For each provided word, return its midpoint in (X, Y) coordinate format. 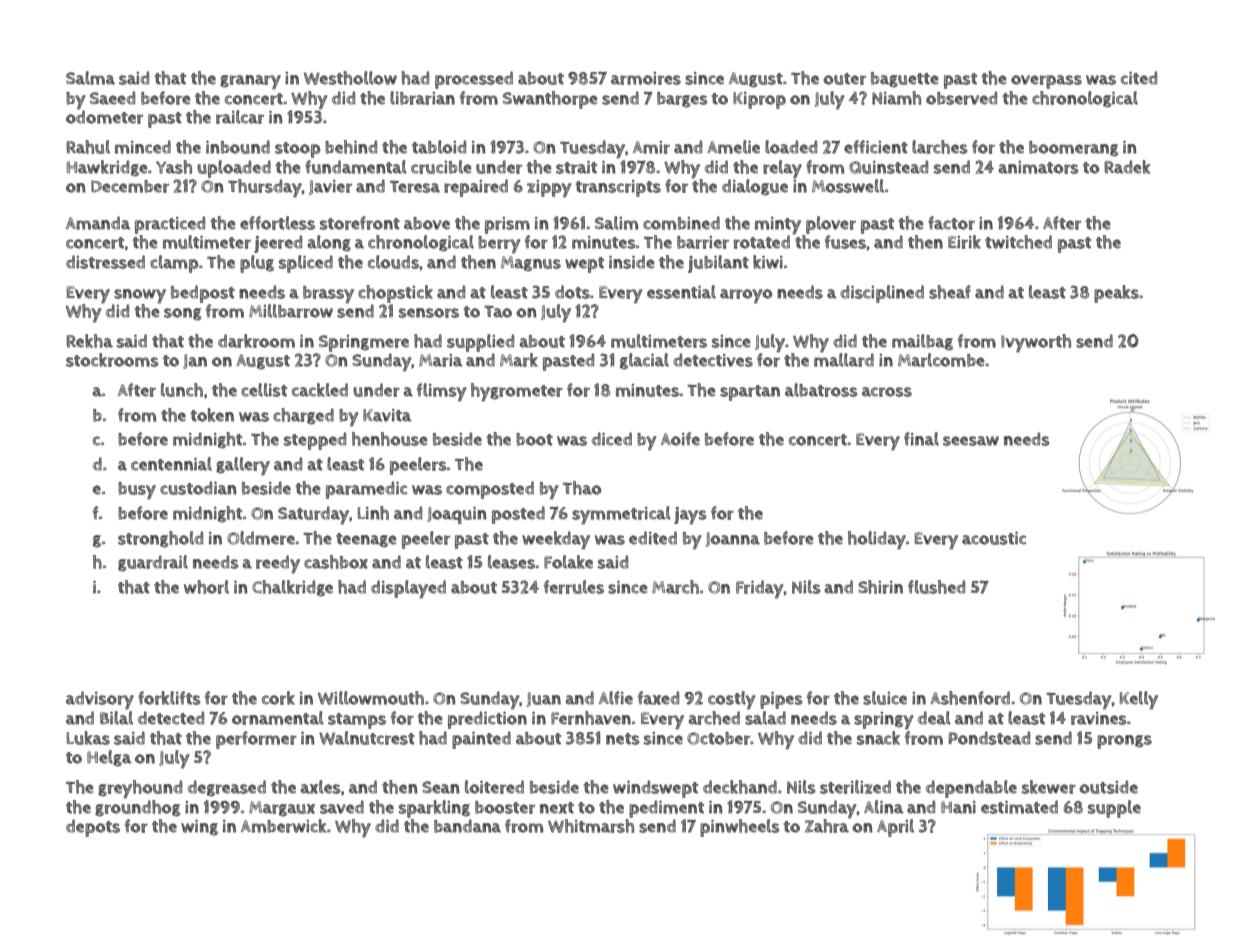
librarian (422, 98)
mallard (844, 360)
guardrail (153, 563)
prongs (1124, 742)
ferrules (574, 587)
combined (681, 223)
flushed (936, 587)
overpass (1046, 82)
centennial (171, 464)
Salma (90, 78)
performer (256, 740)
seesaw (971, 441)
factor (951, 223)
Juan (543, 699)
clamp (174, 264)
